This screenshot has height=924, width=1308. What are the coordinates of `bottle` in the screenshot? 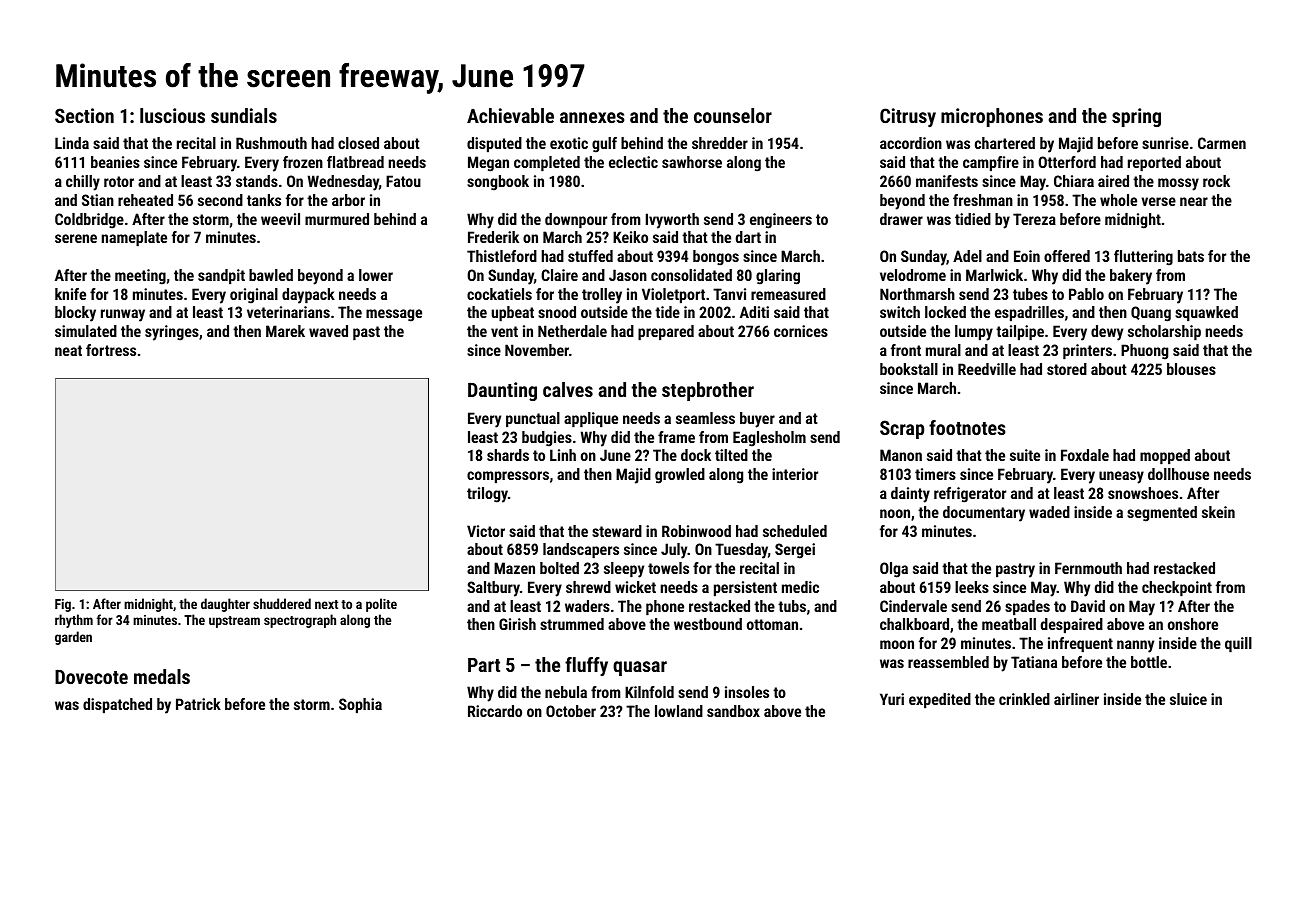 It's located at (1149, 662).
